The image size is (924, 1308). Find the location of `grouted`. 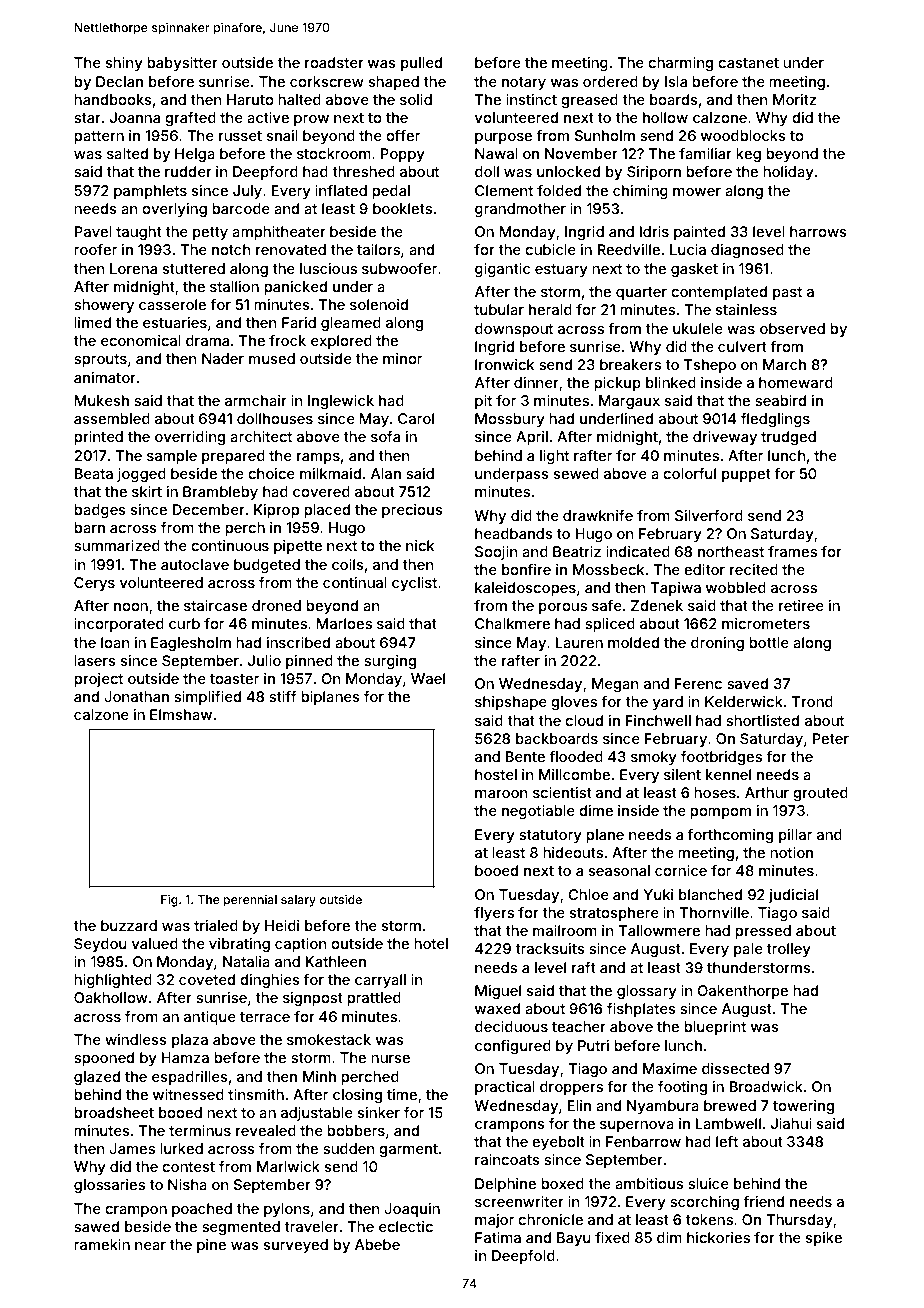

grouted is located at coordinates (820, 794).
